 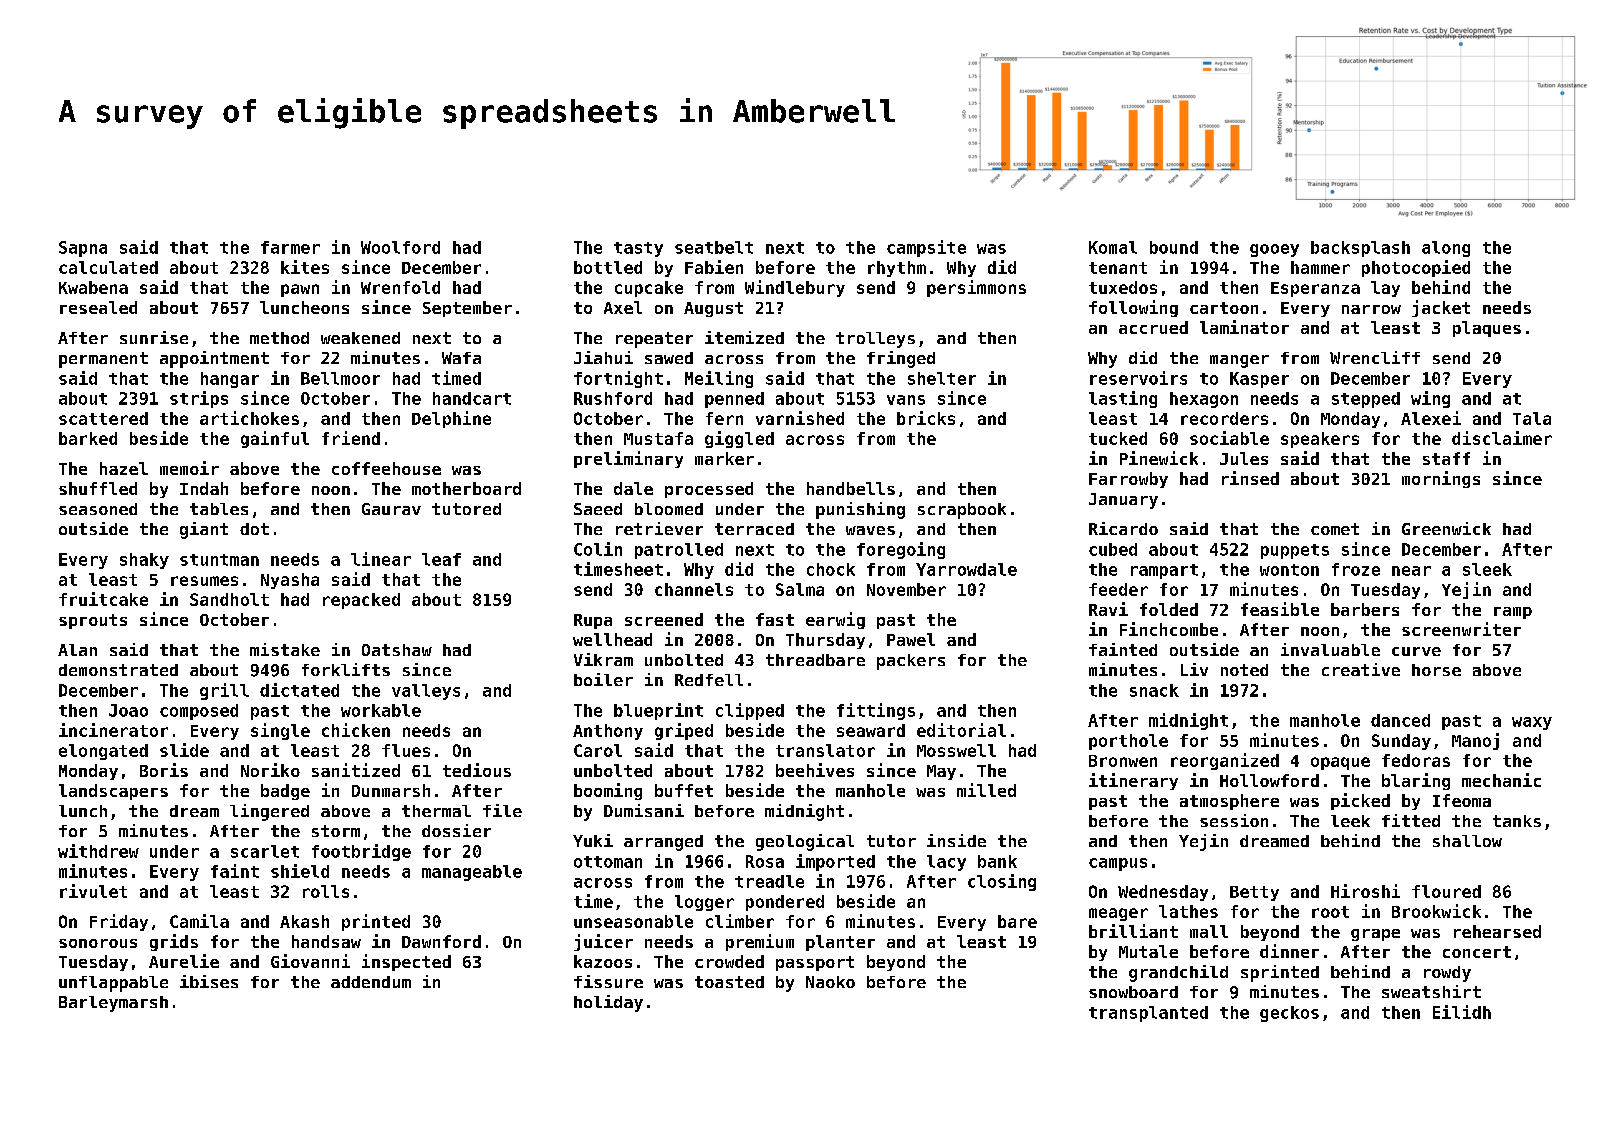 I want to click on mechanic, so click(x=1501, y=780).
